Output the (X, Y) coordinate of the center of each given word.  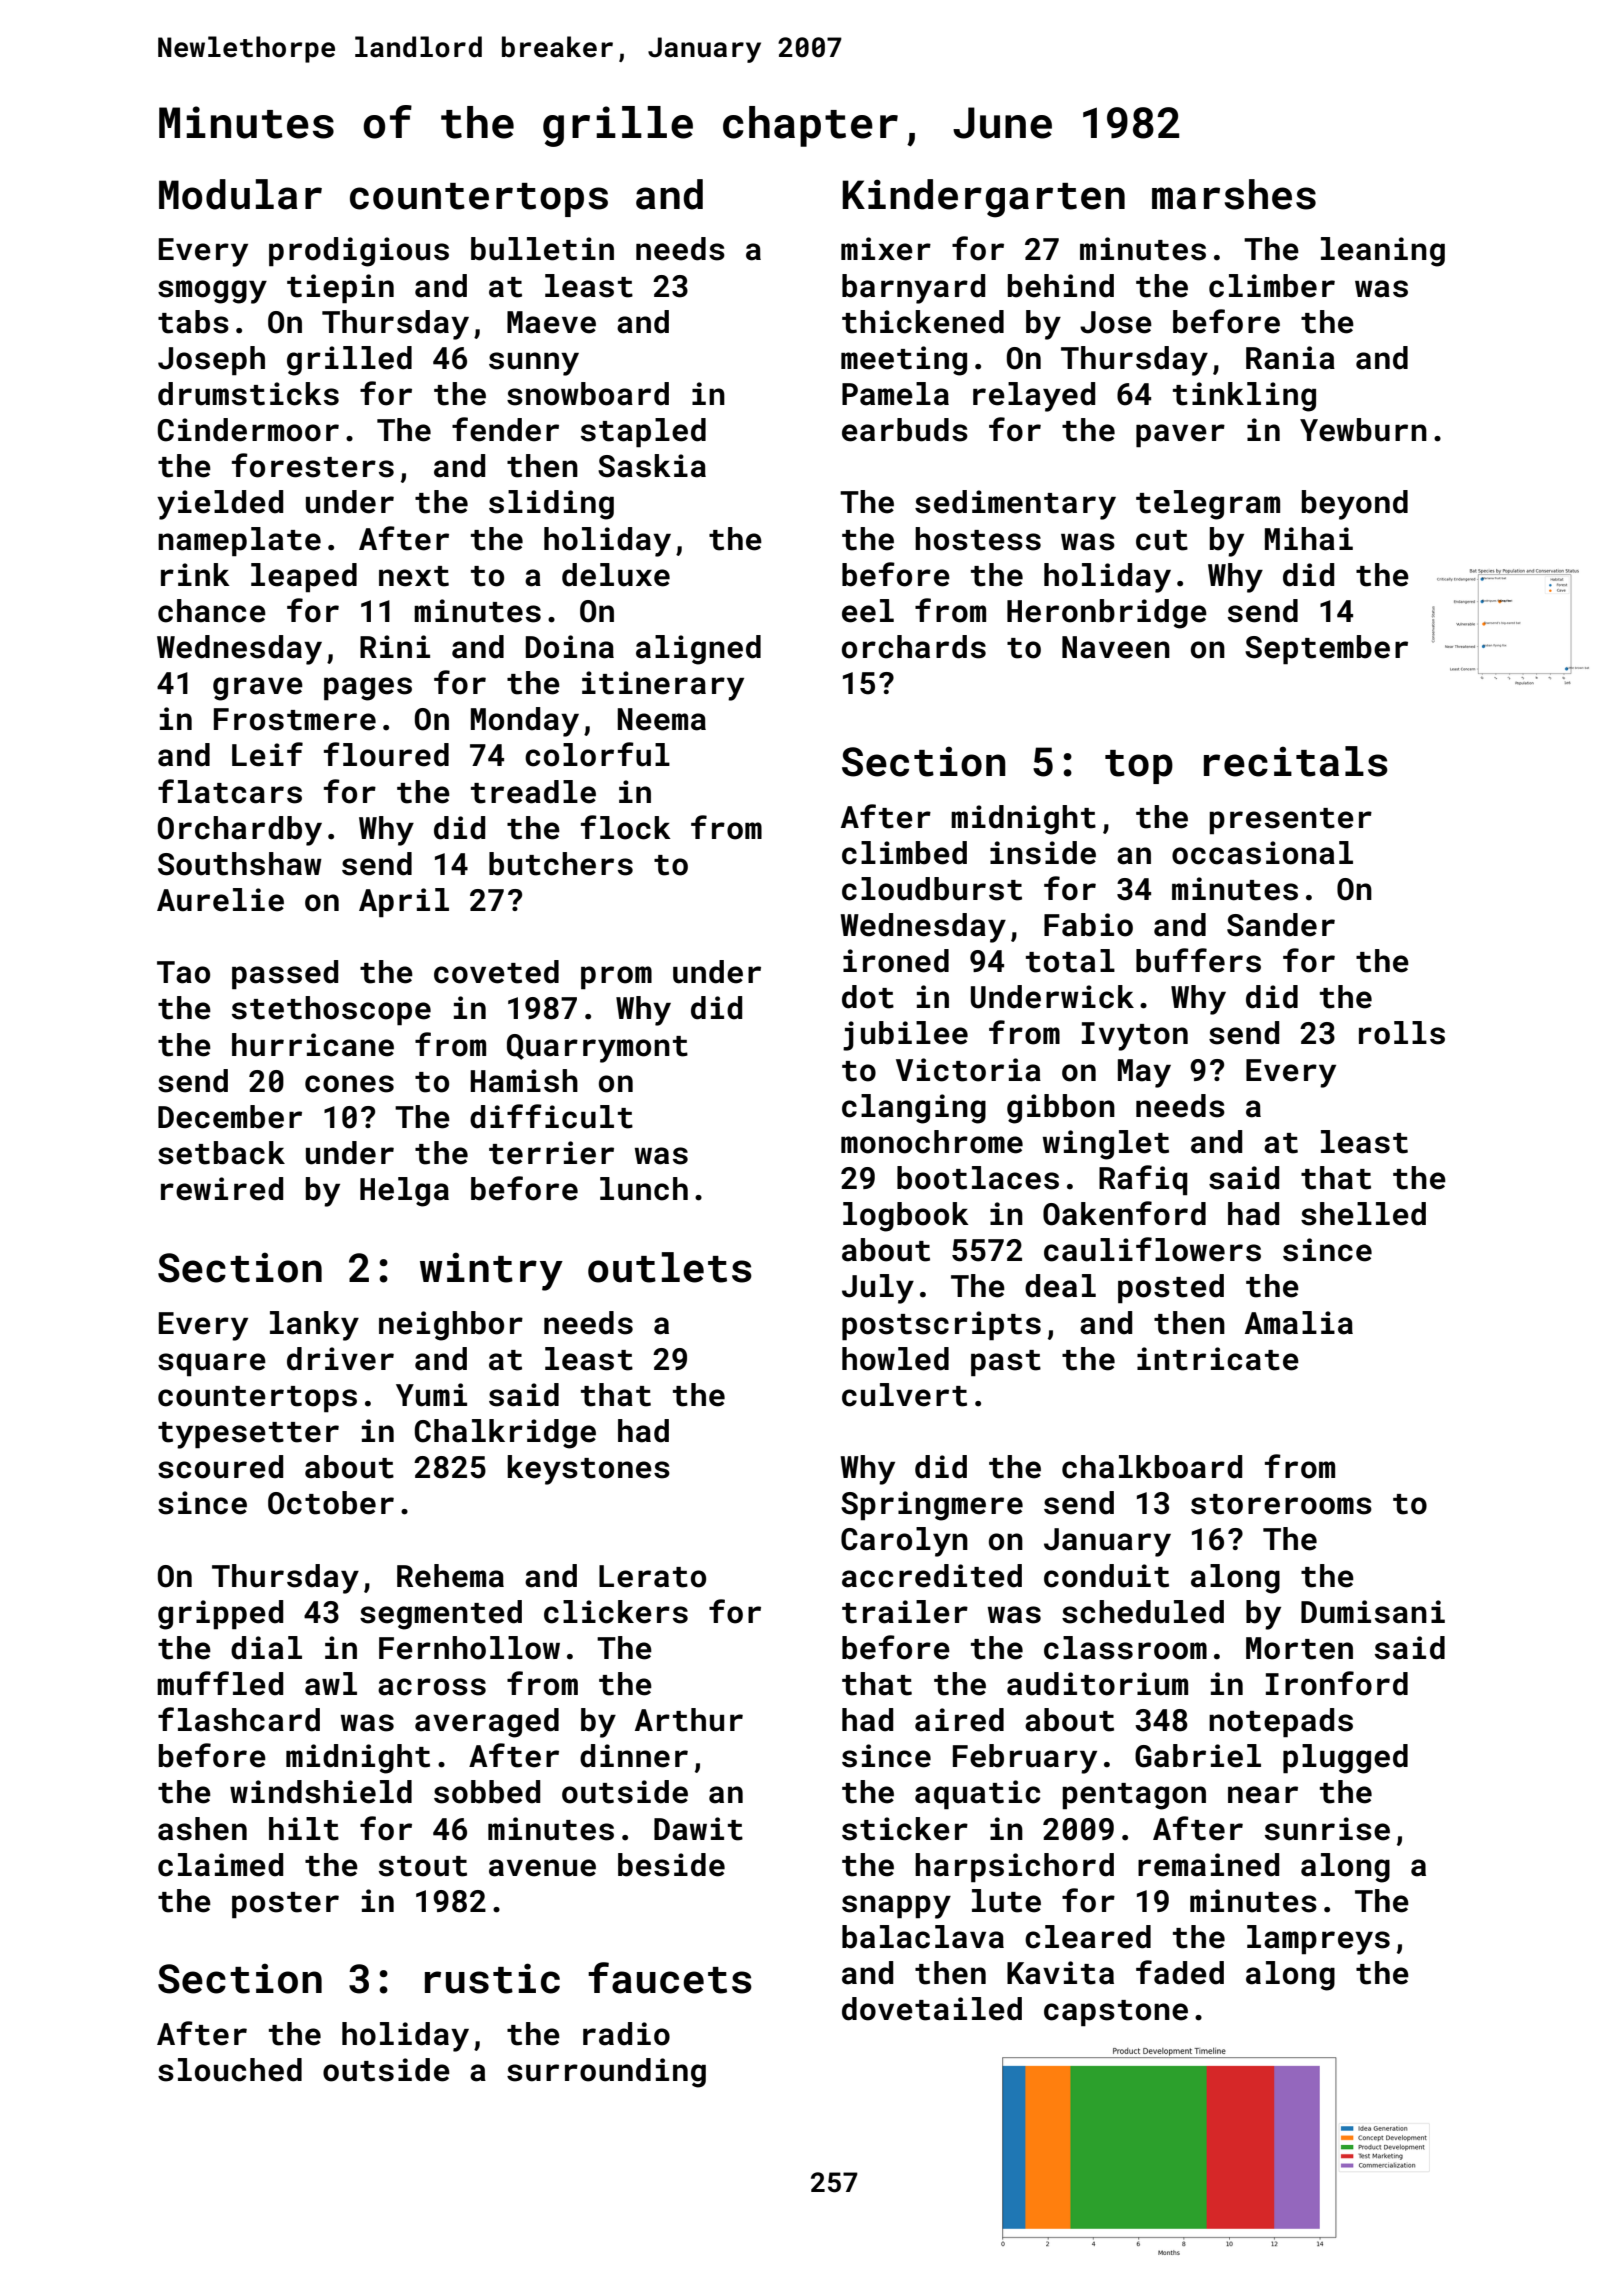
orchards (914, 647)
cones (349, 1084)
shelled (1363, 1214)
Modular (240, 194)
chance (212, 611)
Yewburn (1363, 430)
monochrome (932, 1142)
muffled (220, 1683)
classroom (1125, 1648)
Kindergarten (983, 198)
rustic (492, 1978)
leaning (1383, 252)
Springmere (932, 1506)
